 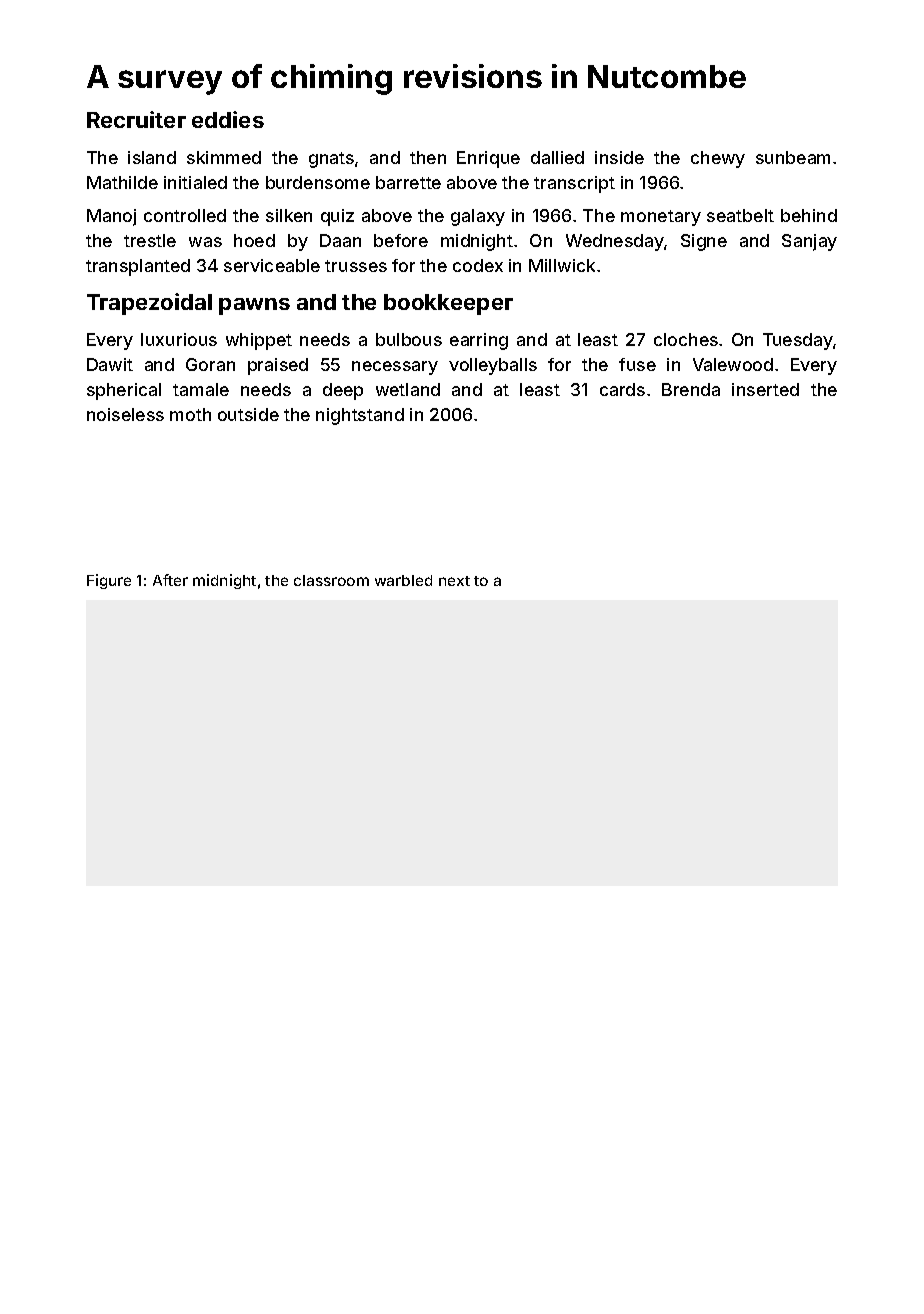 What do you see at coordinates (403, 580) in the screenshot?
I see `warbled` at bounding box center [403, 580].
